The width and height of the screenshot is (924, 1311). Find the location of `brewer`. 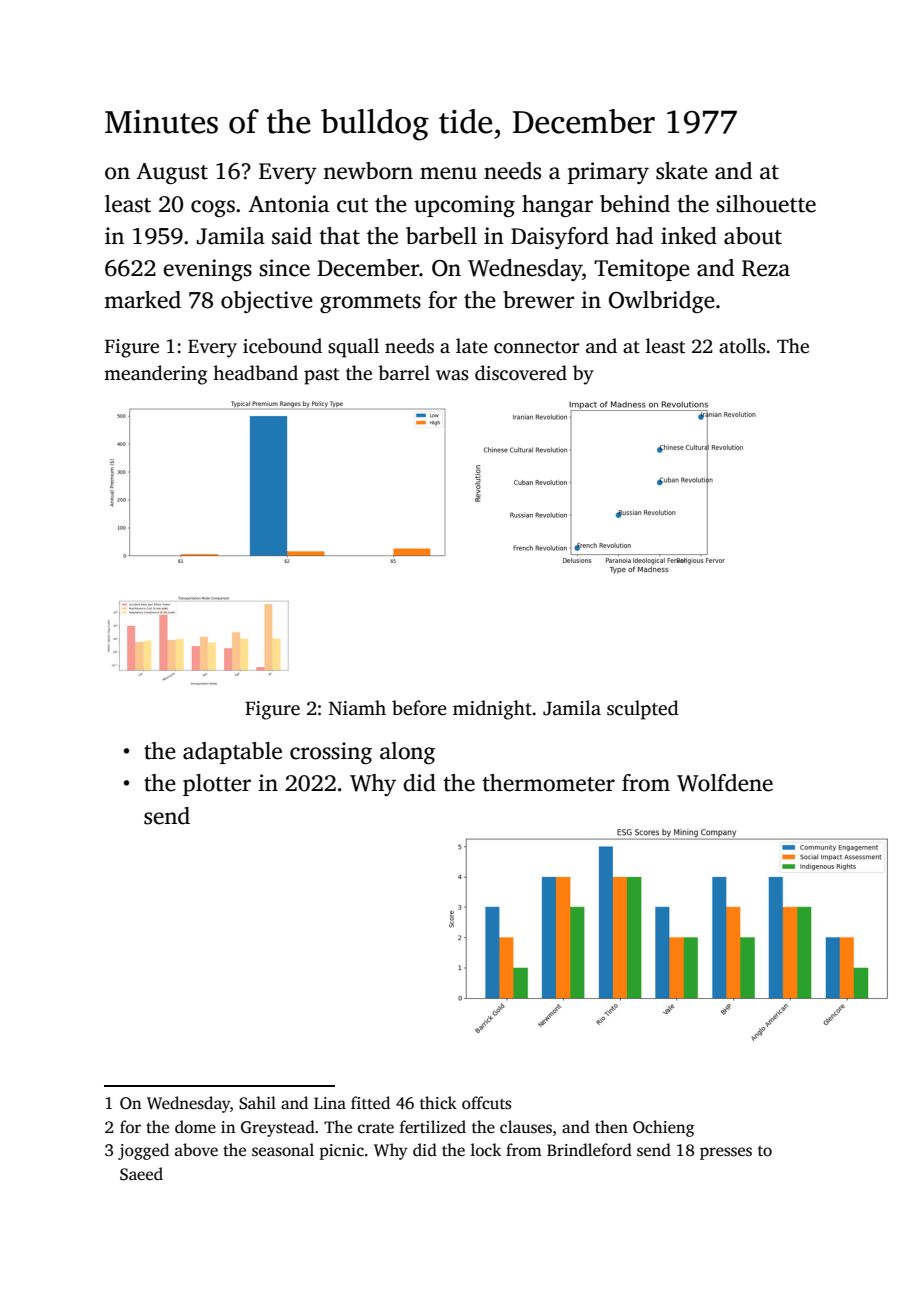

brewer is located at coordinates (538, 300).
